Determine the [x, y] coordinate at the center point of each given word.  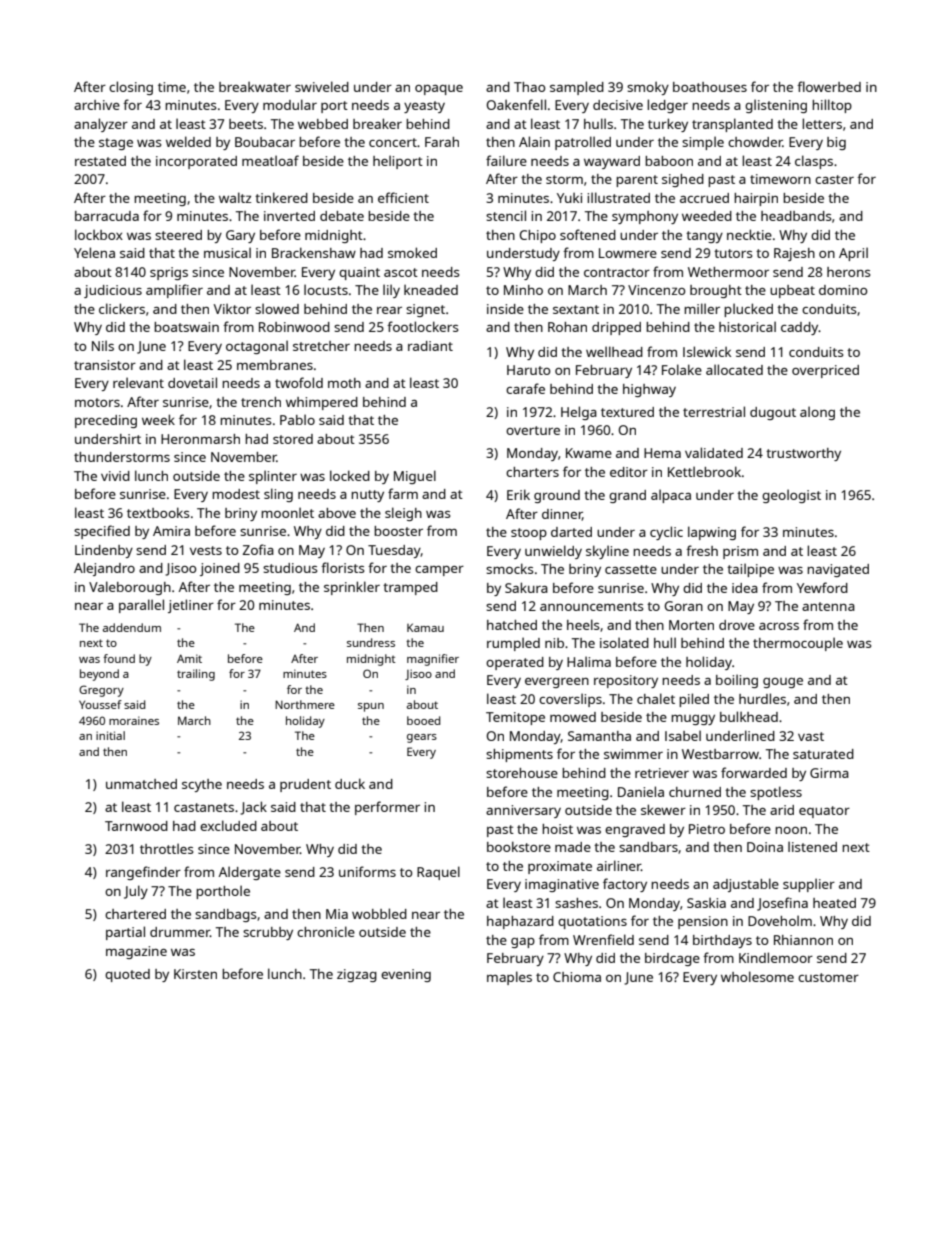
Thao [529, 87]
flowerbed [829, 86]
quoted [127, 975]
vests [206, 550]
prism [740, 552]
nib [554, 643]
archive [97, 105]
